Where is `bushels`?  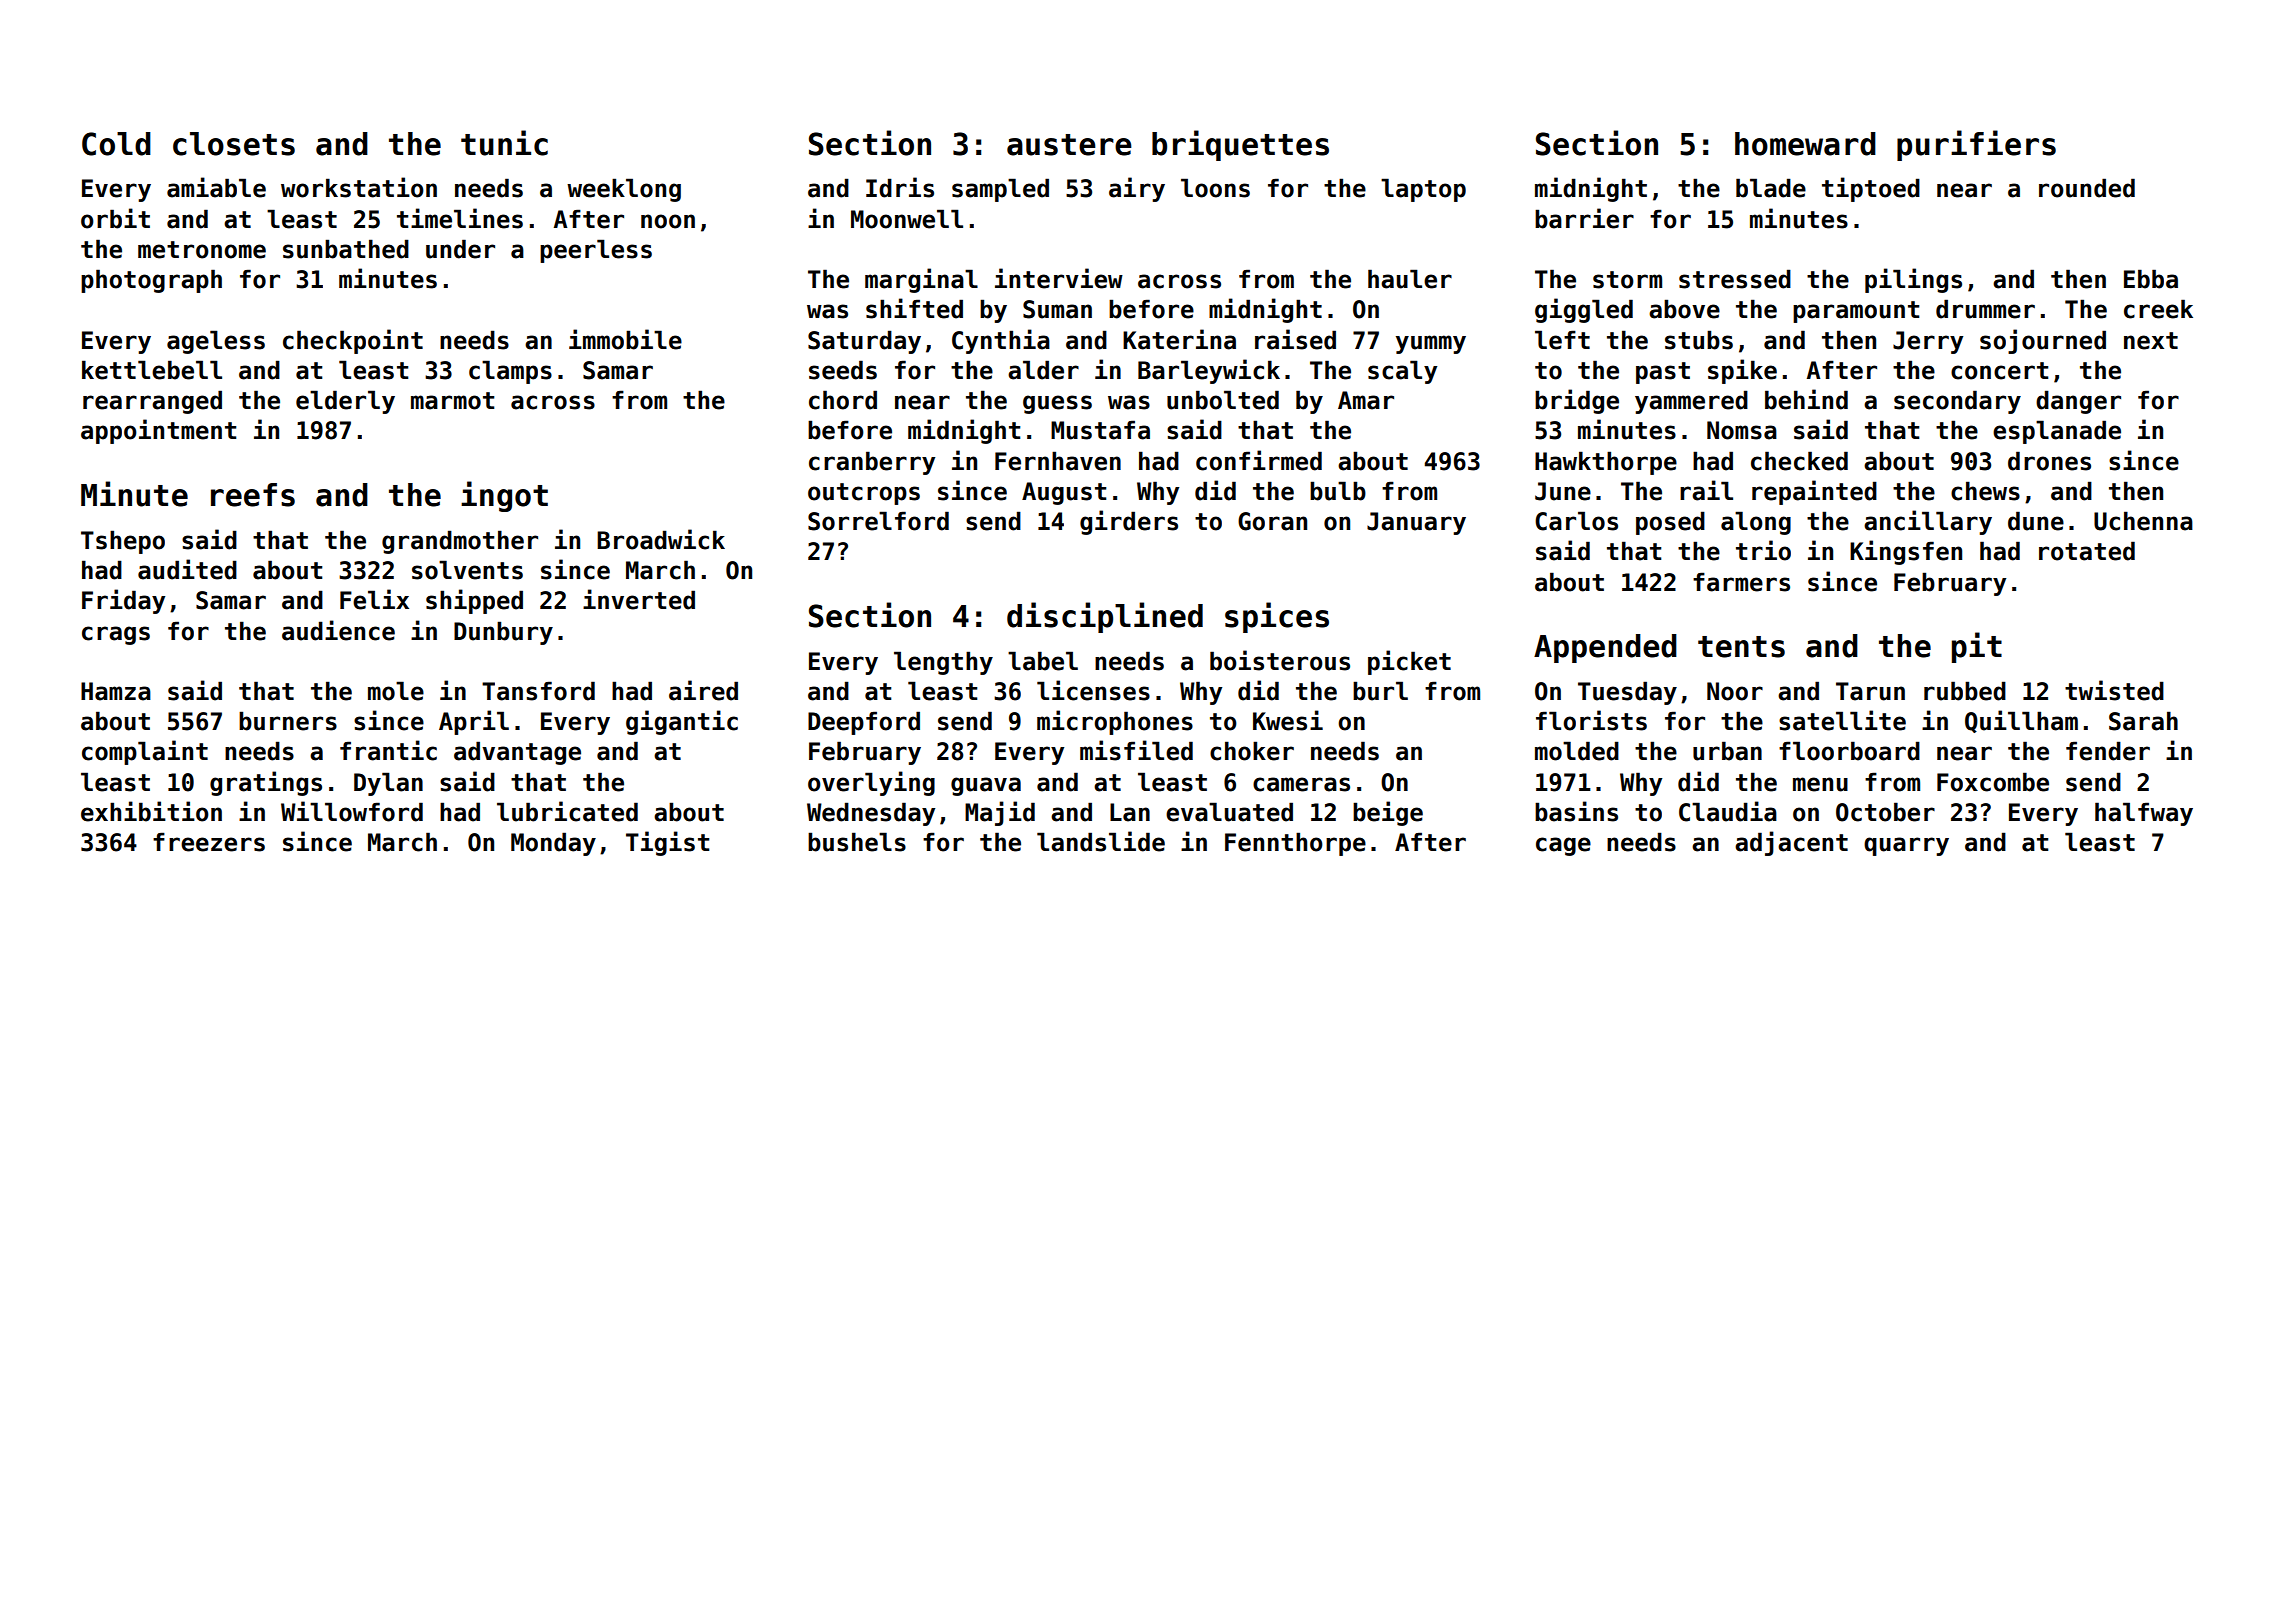
bushels is located at coordinates (857, 842).
